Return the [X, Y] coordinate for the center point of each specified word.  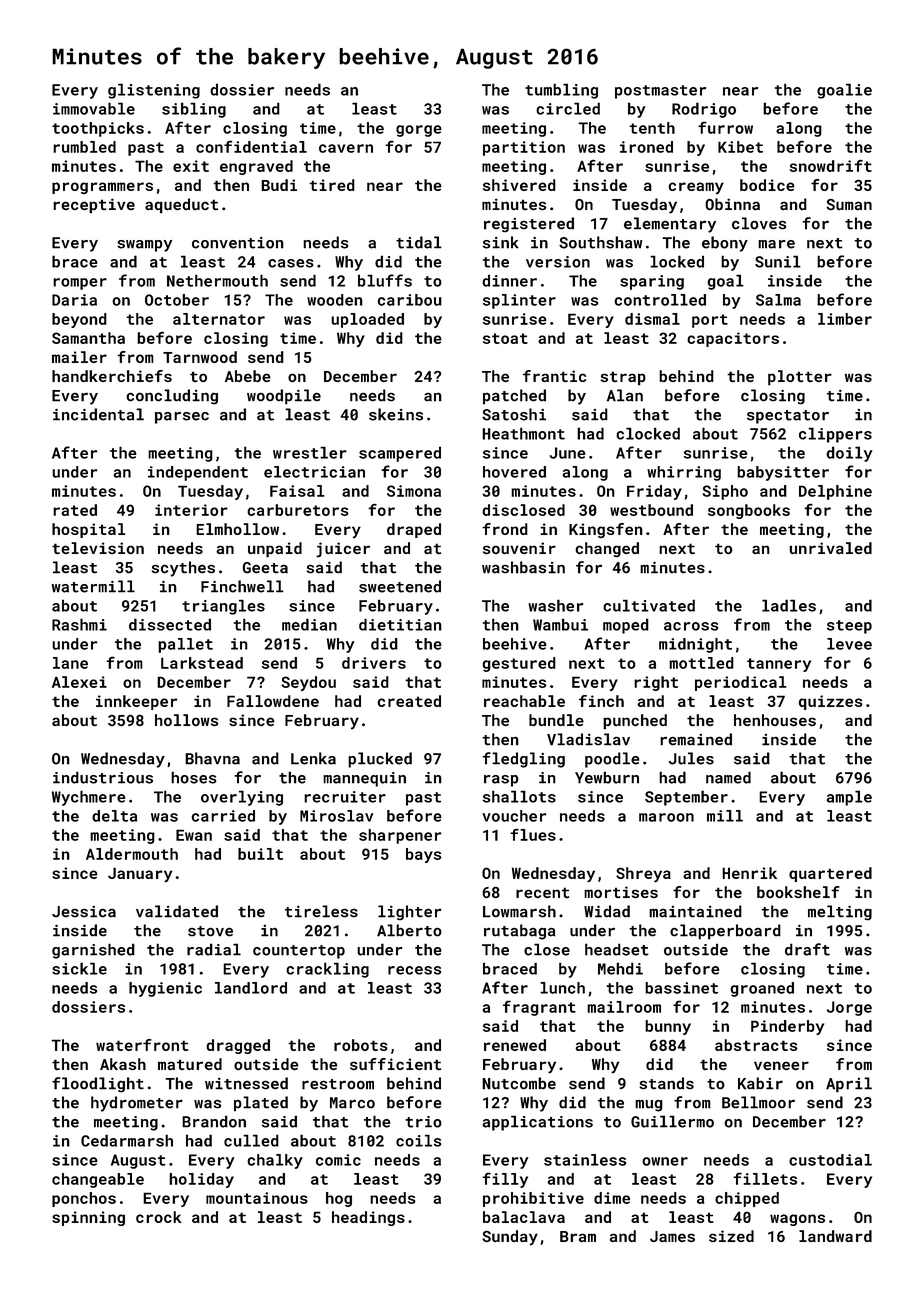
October [177, 300]
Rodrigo [704, 110]
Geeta [265, 568]
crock [159, 1217]
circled [568, 108]
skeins [396, 414]
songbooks [749, 511]
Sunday [510, 1237]
